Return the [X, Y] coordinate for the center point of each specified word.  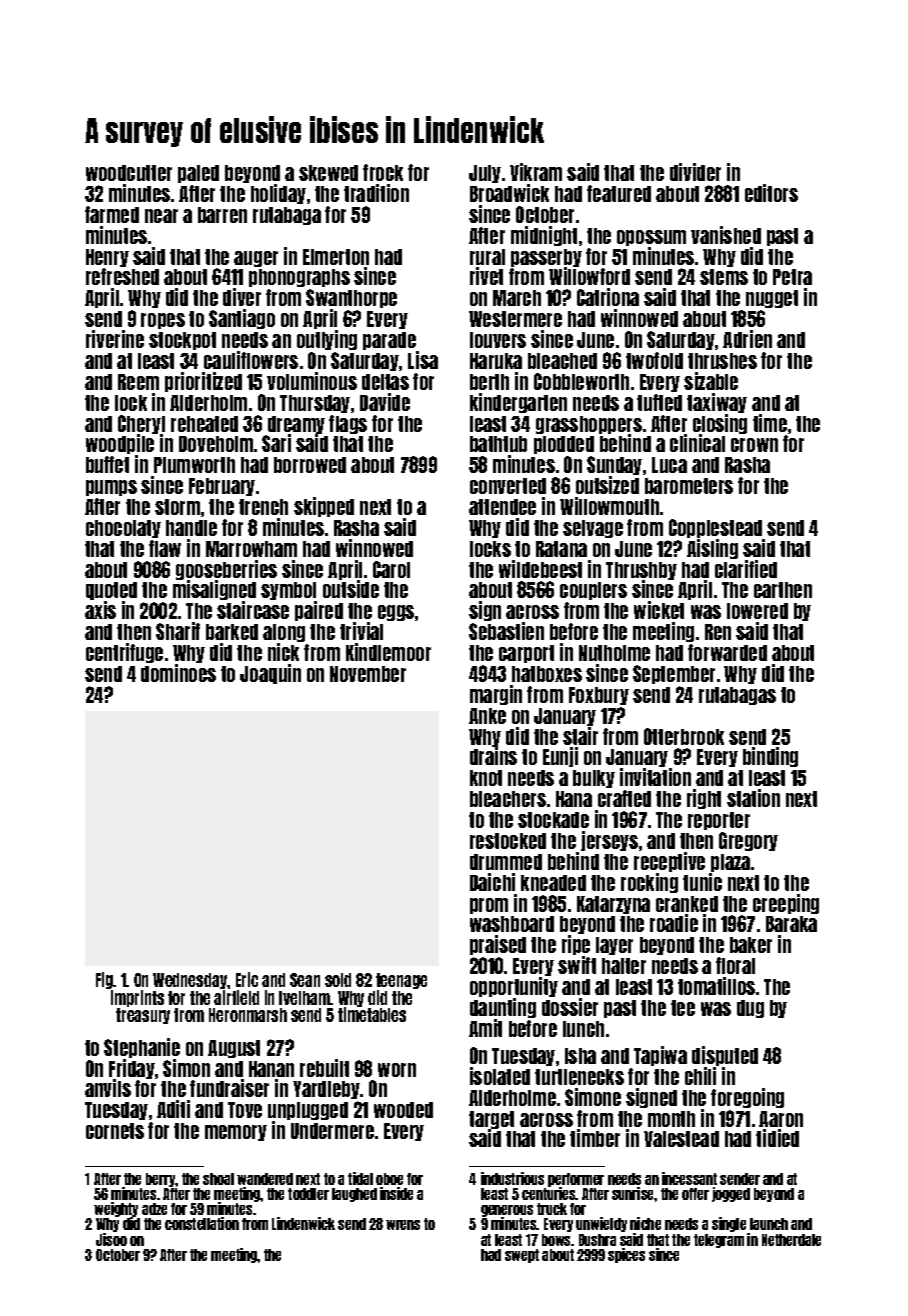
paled [198, 174]
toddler [308, 1194]
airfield [236, 997]
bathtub [498, 444]
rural [487, 257]
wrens [403, 1225]
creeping [786, 904]
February [222, 487]
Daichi [492, 882]
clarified [746, 569]
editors [771, 193]
